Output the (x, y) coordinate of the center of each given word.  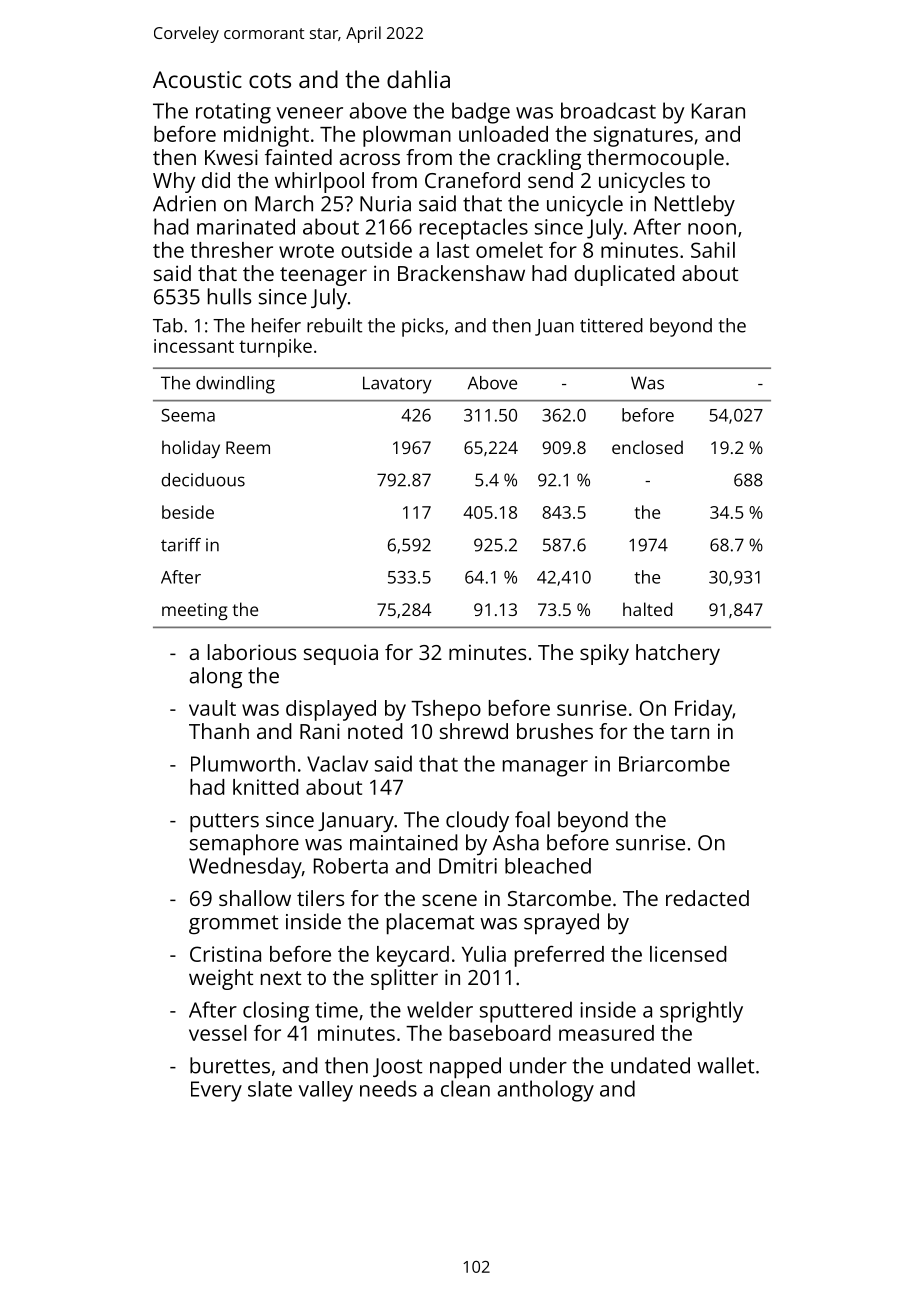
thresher (231, 250)
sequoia (341, 654)
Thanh (219, 731)
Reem (248, 447)
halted (648, 609)
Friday (703, 710)
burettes (230, 1065)
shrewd (474, 731)
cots (270, 80)
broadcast (608, 110)
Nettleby (695, 206)
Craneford (472, 180)
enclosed (647, 447)
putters (224, 823)
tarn (689, 732)
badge (481, 113)
